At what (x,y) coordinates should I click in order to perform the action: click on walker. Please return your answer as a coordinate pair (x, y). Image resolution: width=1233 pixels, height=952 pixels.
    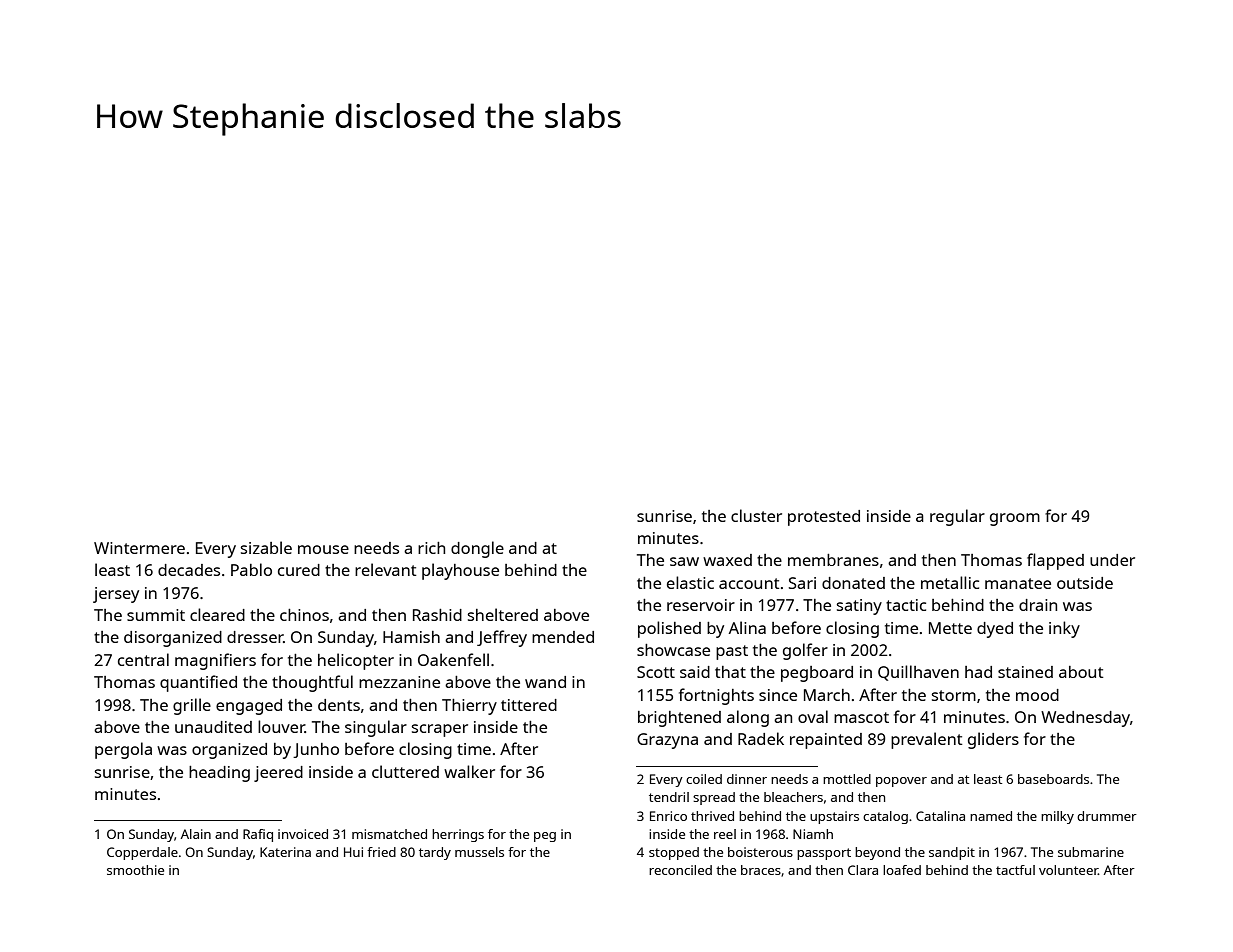
    Looking at the image, I should click on (469, 771).
